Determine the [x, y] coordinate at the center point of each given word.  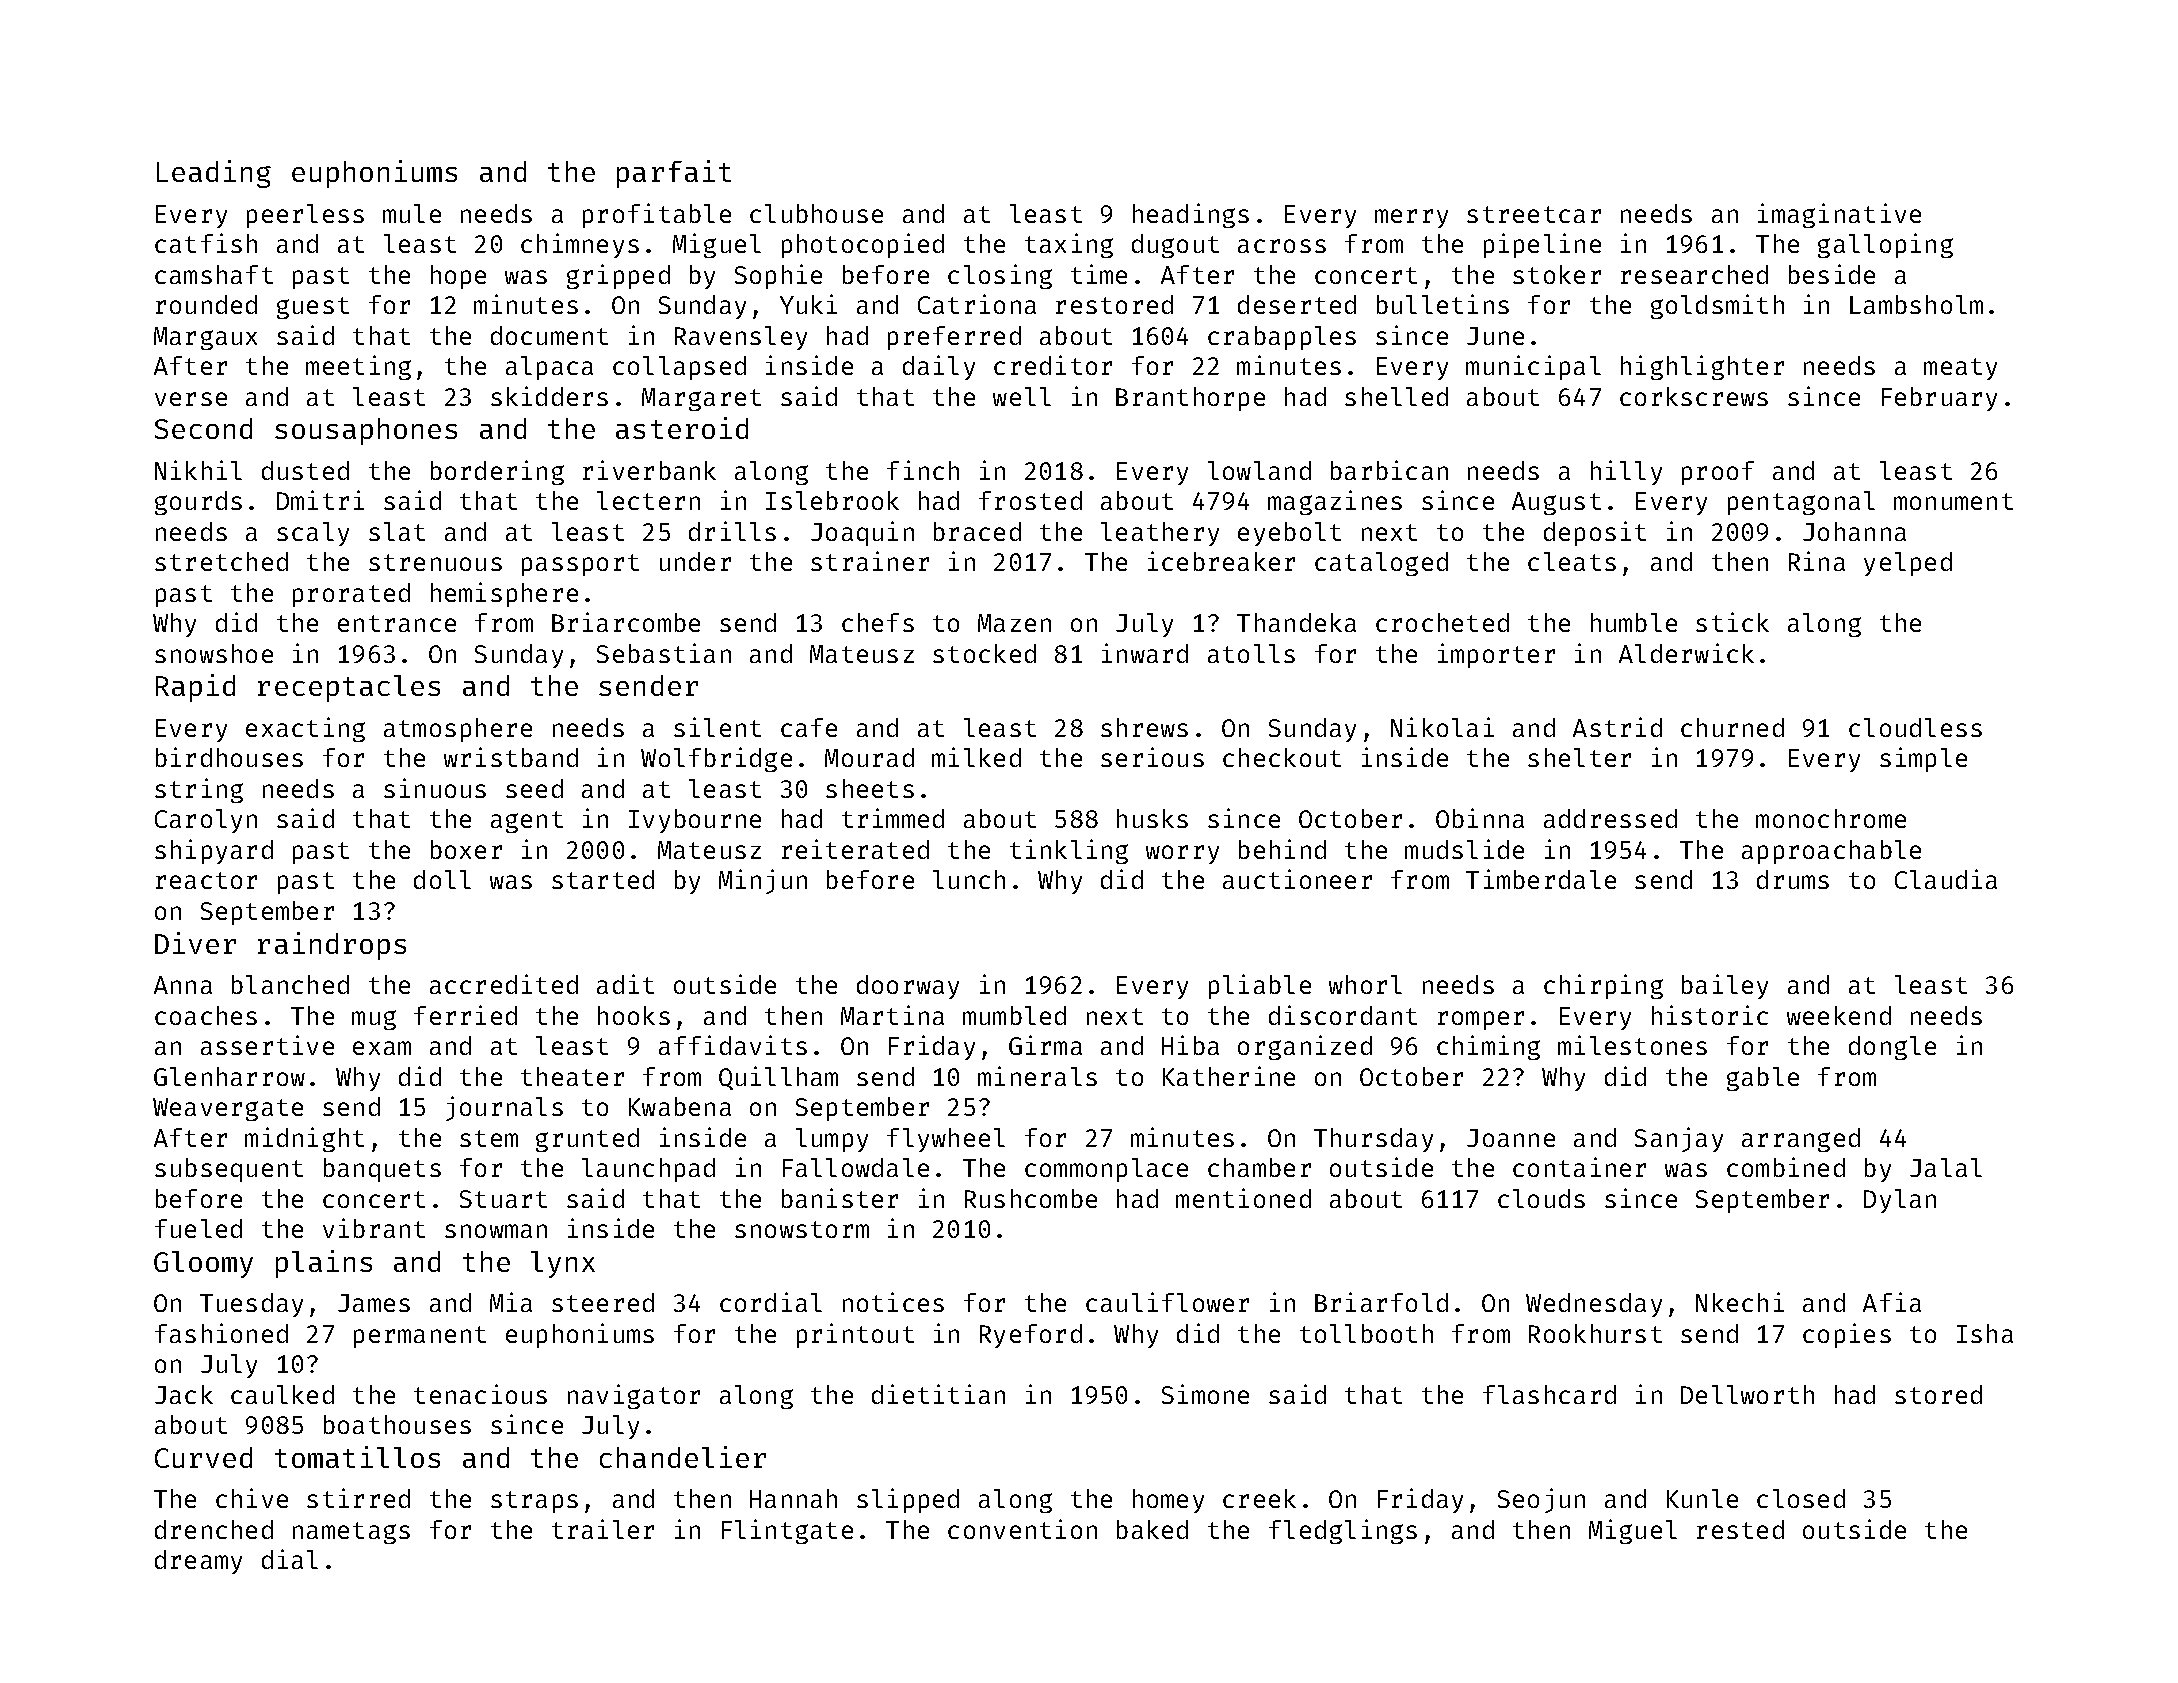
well [1022, 396]
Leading [214, 174]
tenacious [480, 1394]
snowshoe [214, 653]
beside [1832, 274]
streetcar [1534, 214]
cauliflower [1167, 1302]
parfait [674, 174]
